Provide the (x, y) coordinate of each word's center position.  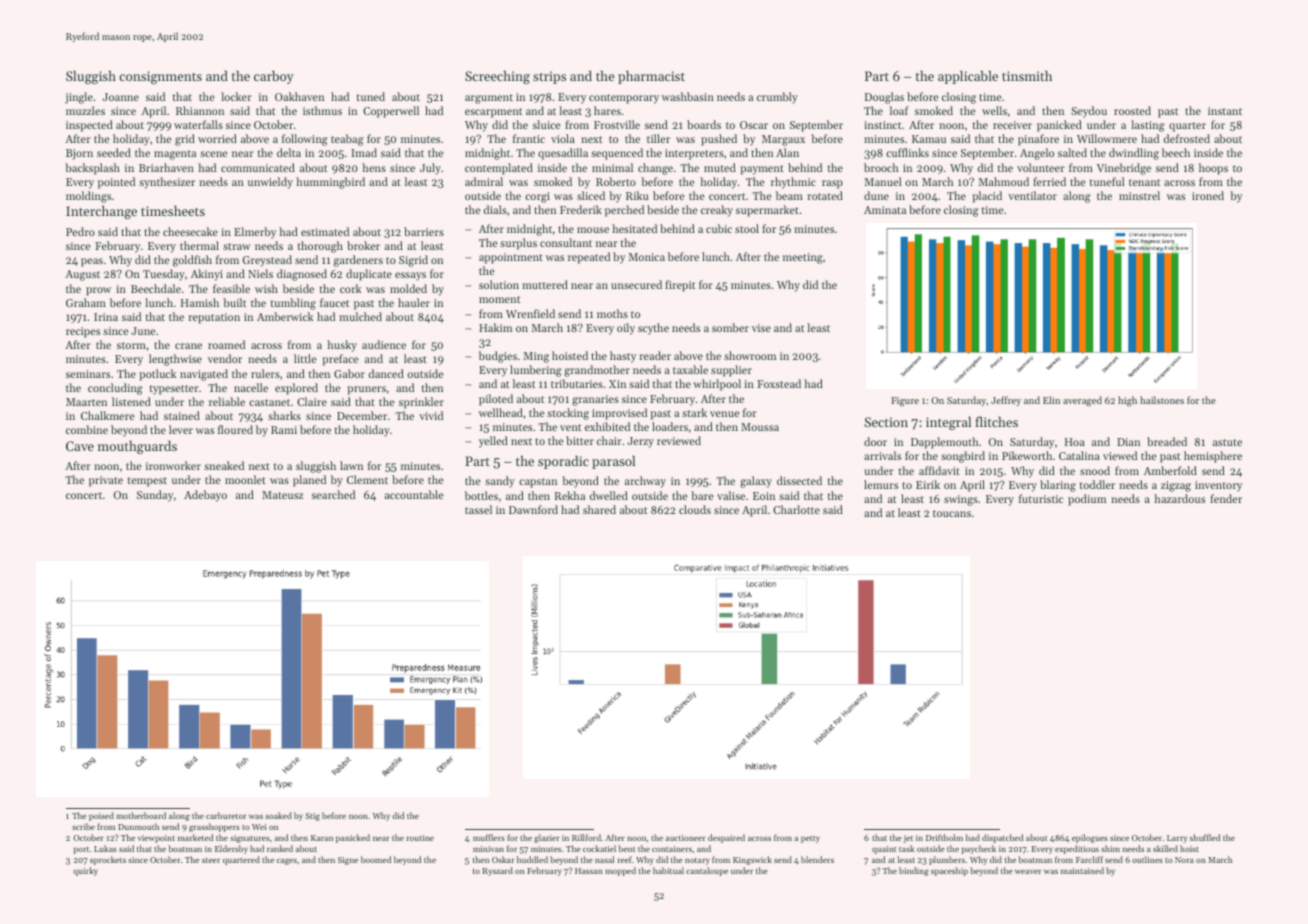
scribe (83, 826)
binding (914, 871)
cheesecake (190, 231)
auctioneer (686, 838)
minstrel (1139, 195)
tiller (658, 138)
